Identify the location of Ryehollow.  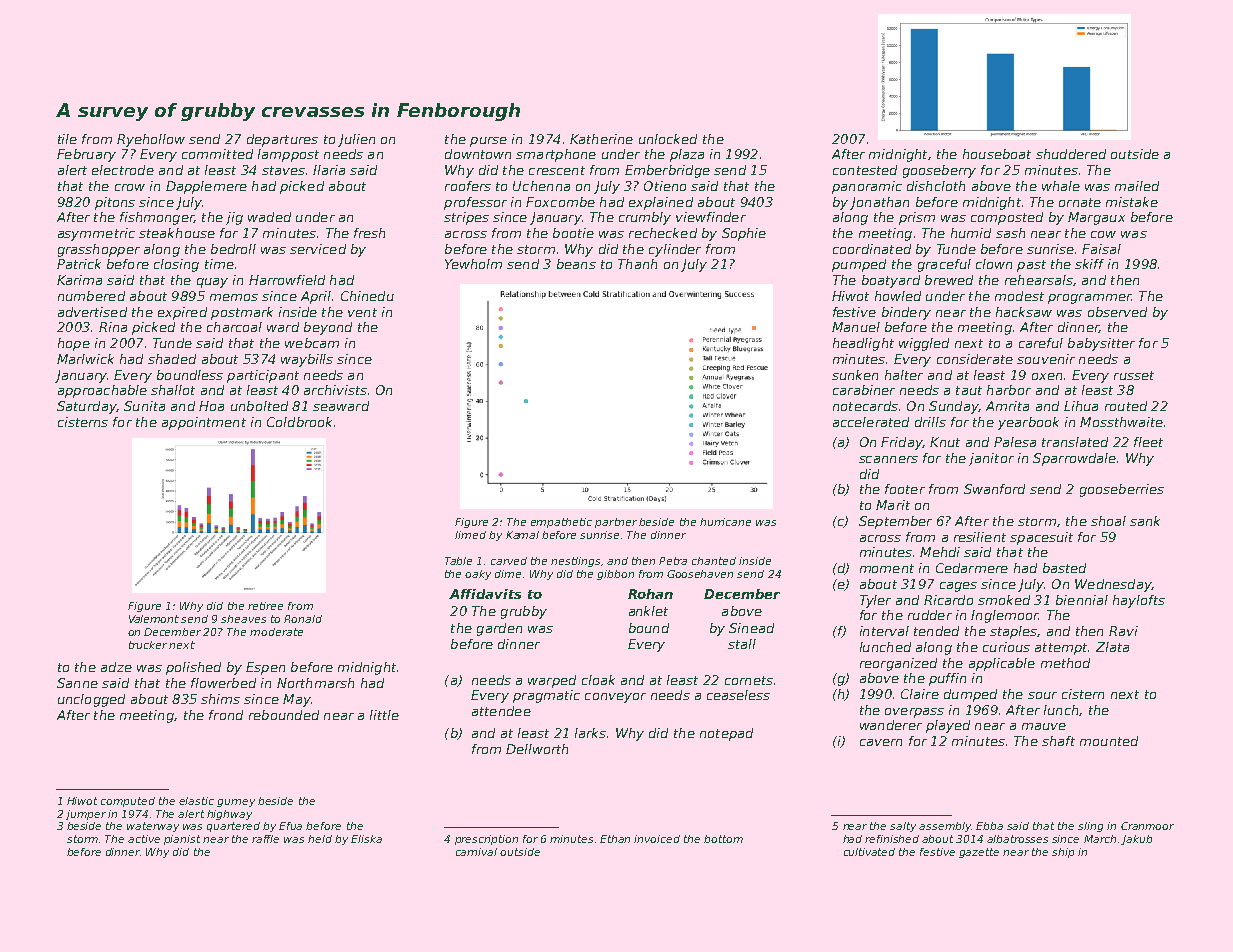
(151, 140).
